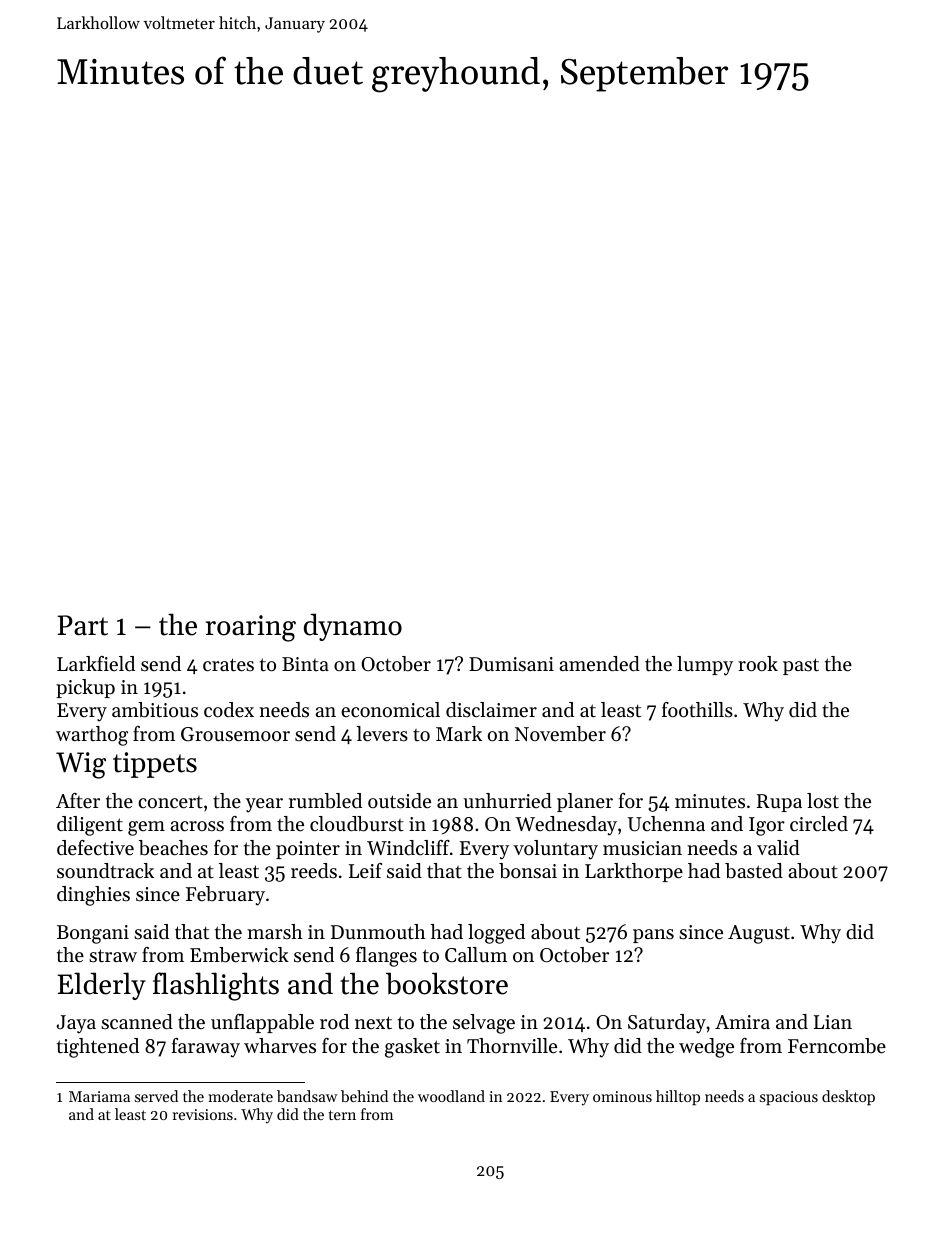  What do you see at coordinates (801, 666) in the image?
I see `past` at bounding box center [801, 666].
